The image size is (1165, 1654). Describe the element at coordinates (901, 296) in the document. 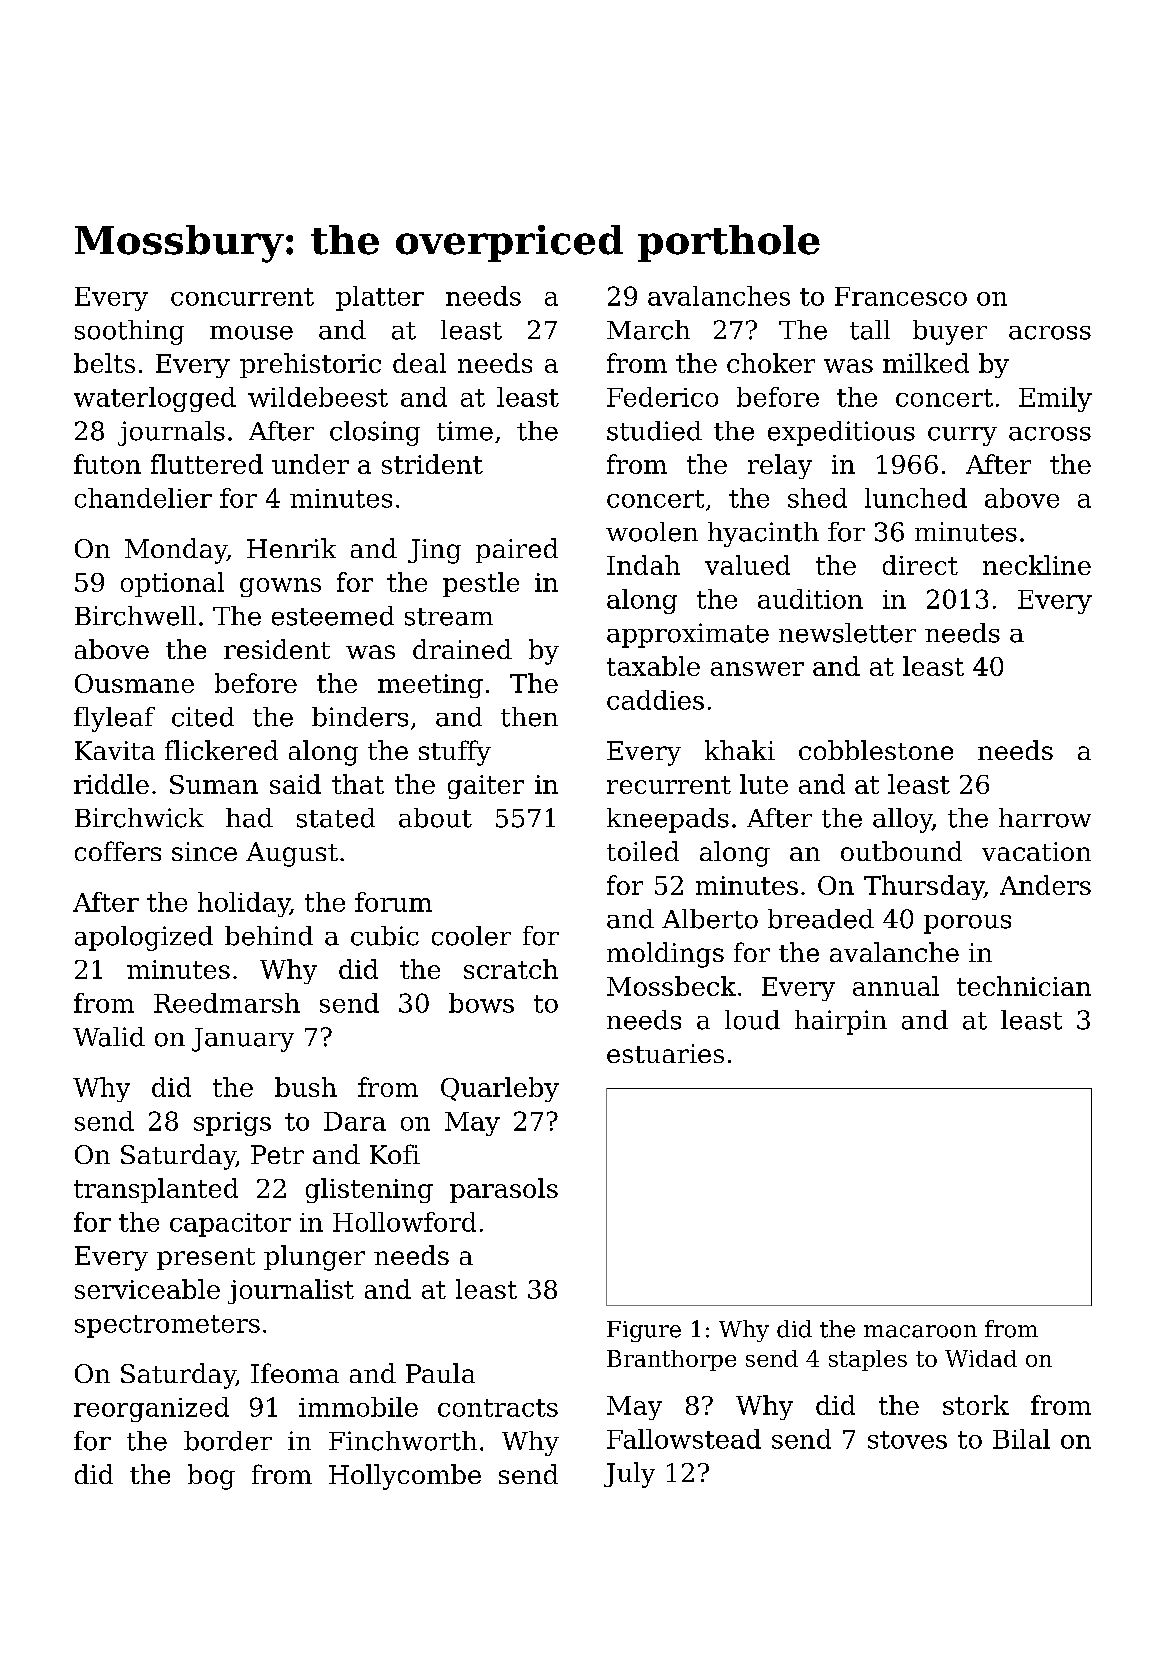

I see `Francesco` at that location.
